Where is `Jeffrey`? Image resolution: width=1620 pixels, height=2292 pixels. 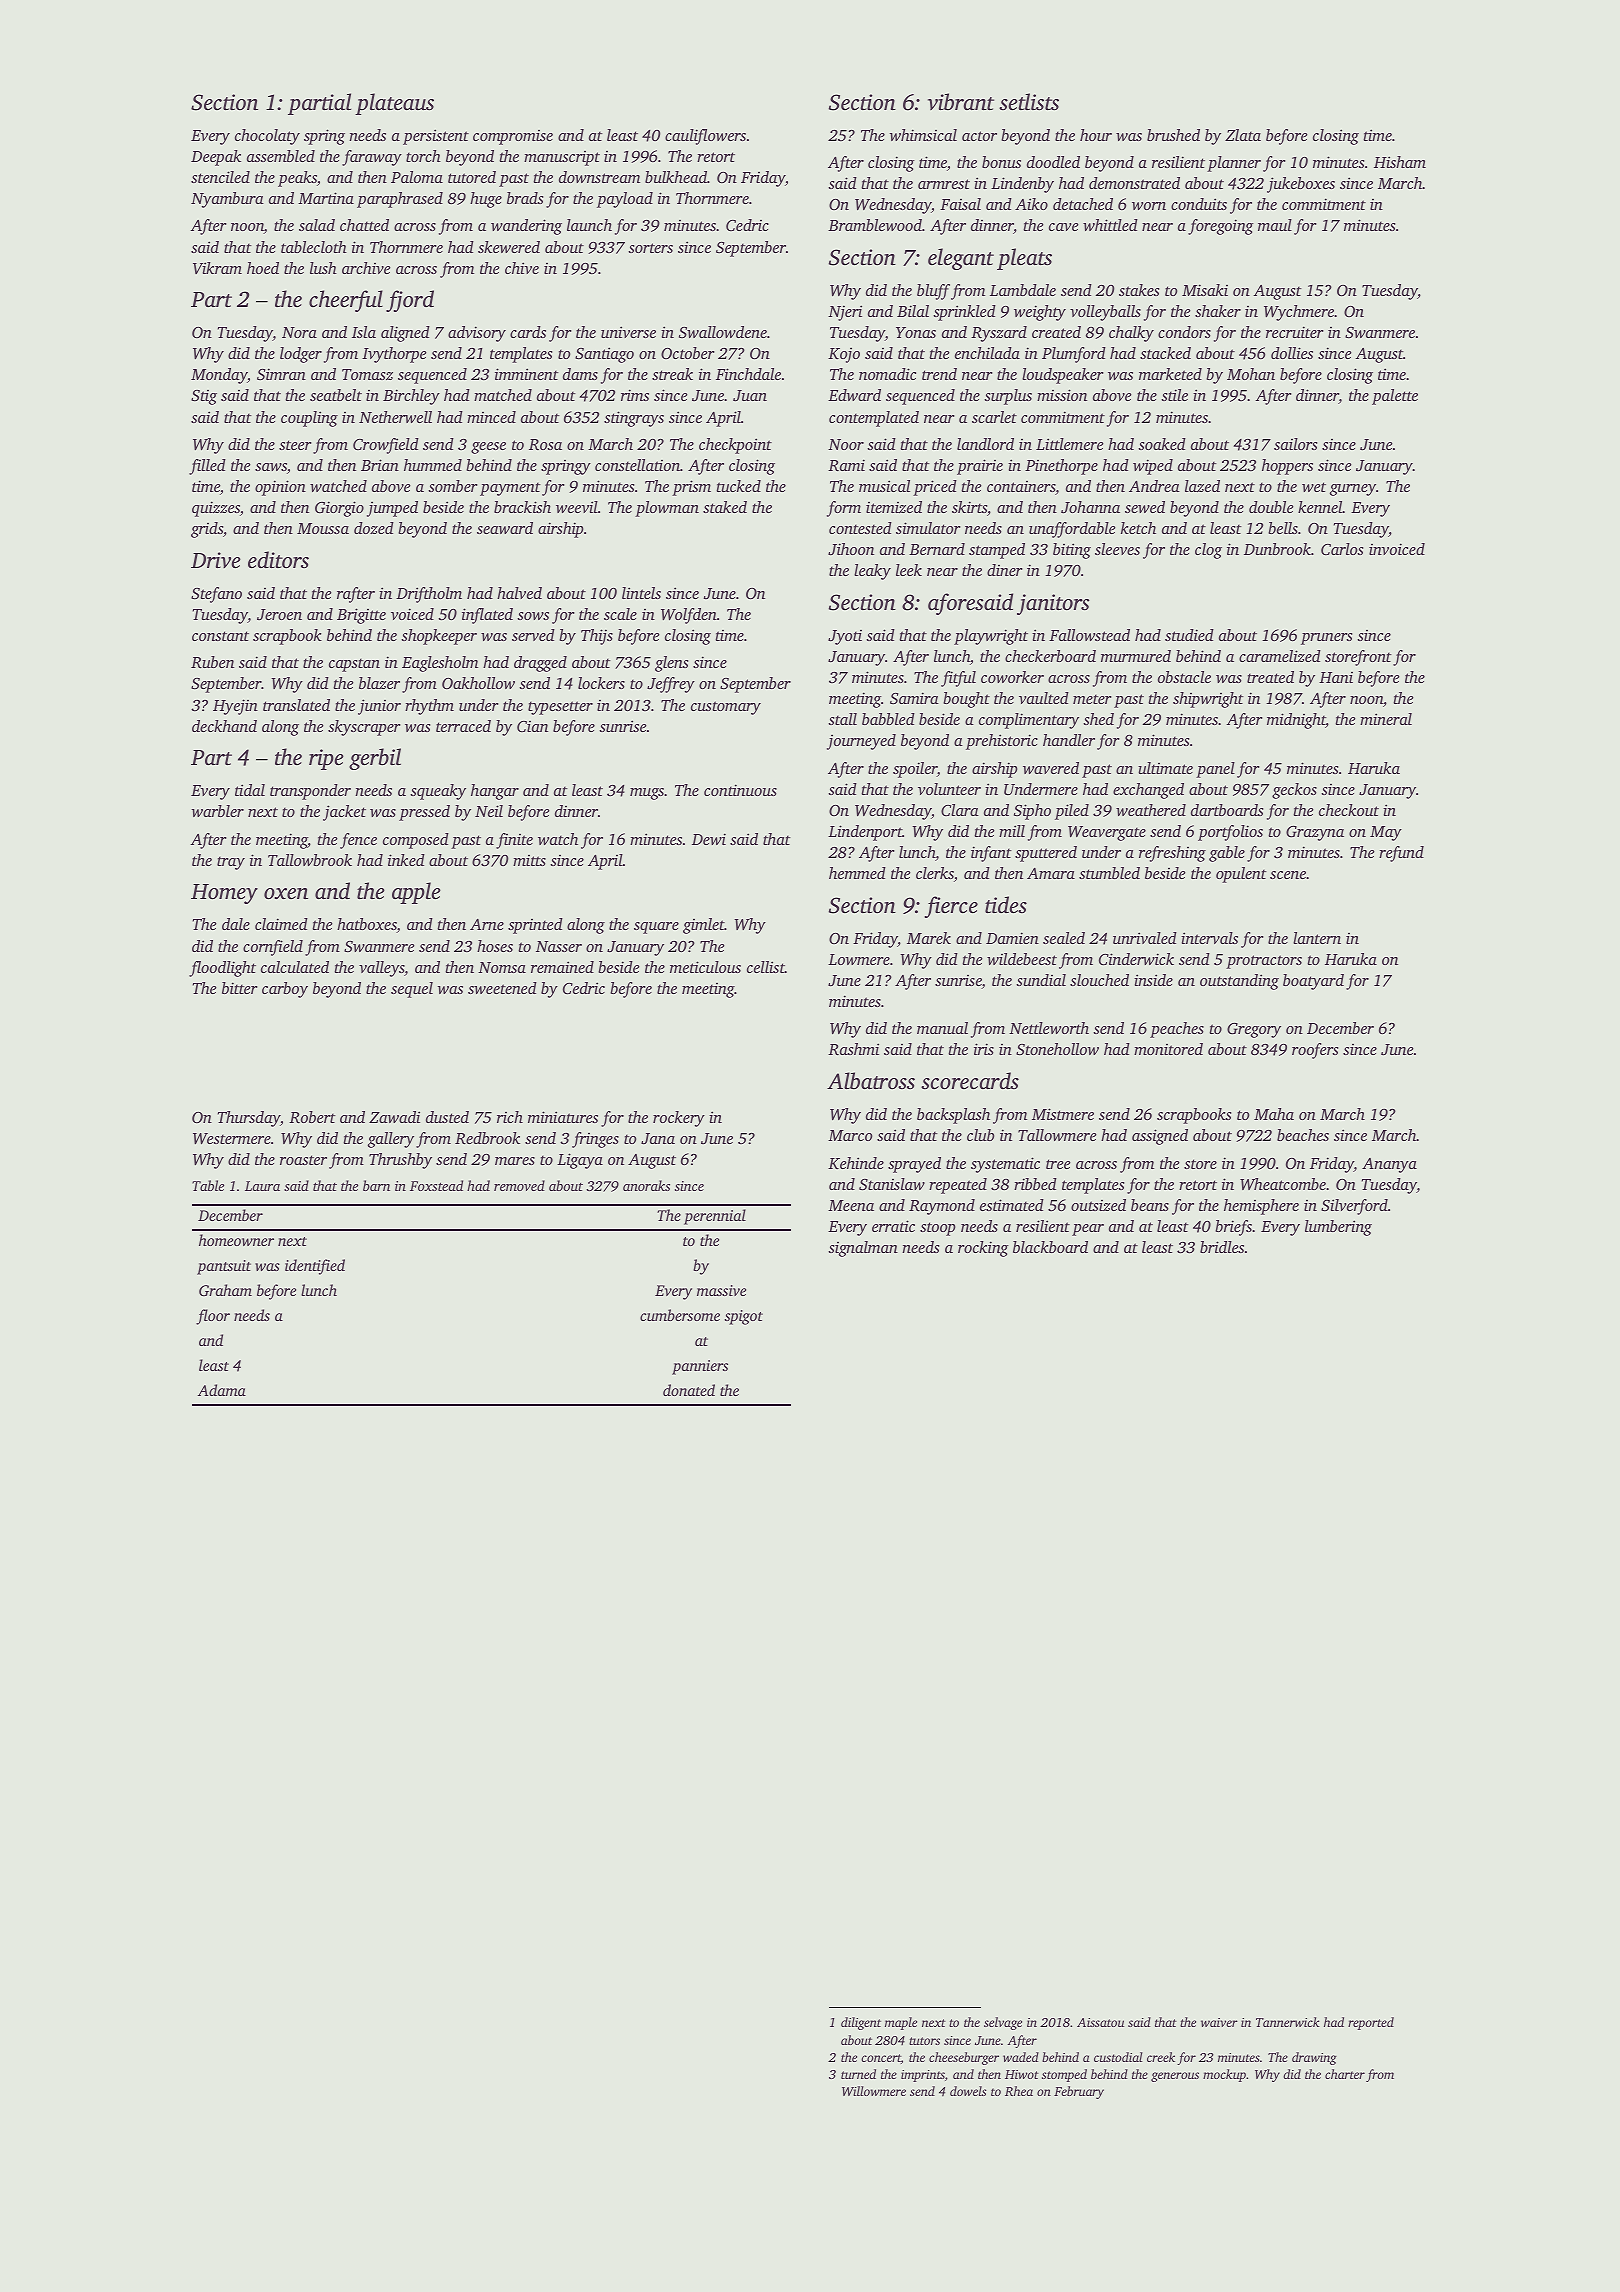
Jeffrey is located at coordinates (671, 685).
